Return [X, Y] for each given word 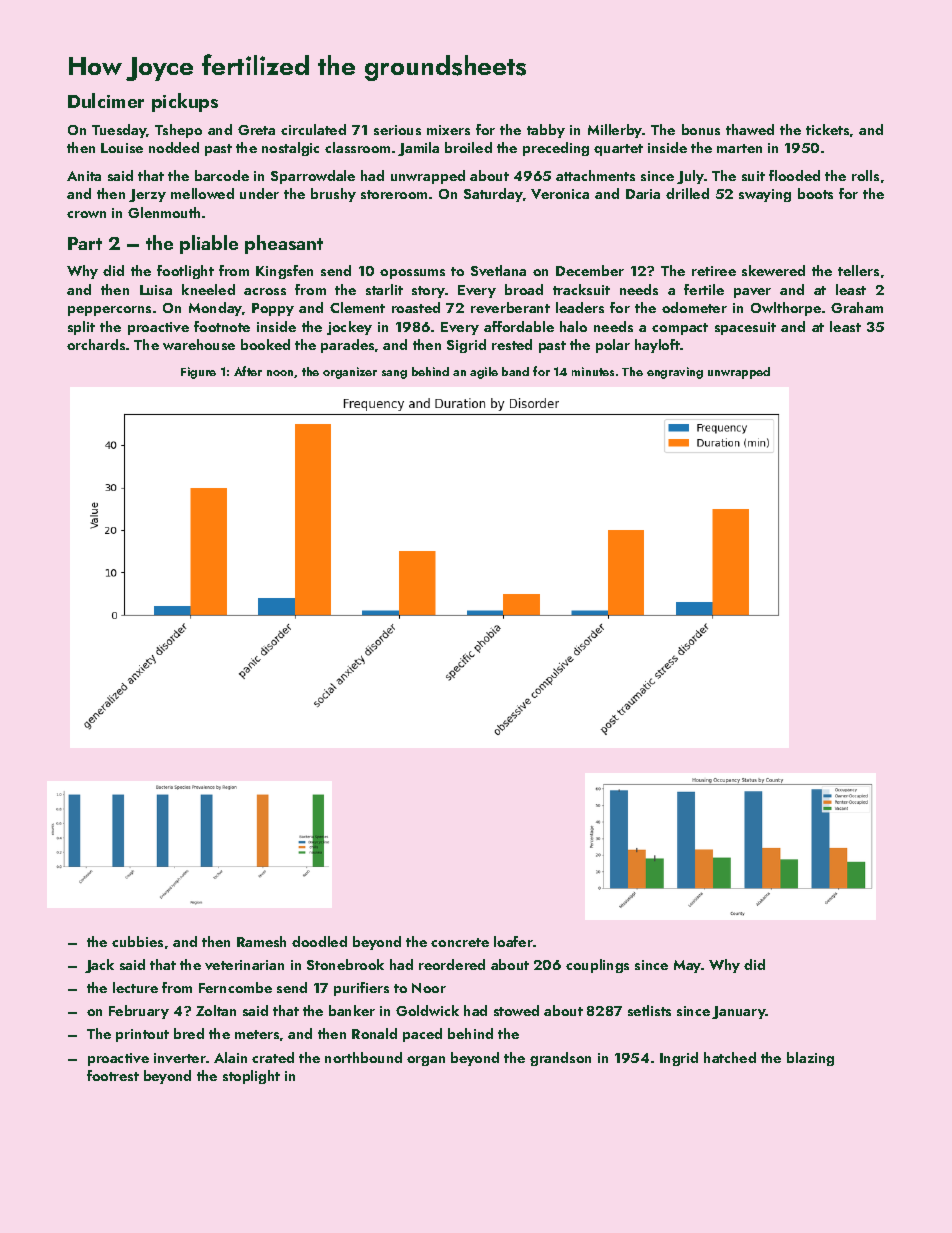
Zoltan [216, 1010]
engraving [675, 373]
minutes [593, 371]
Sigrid [466, 346]
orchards [96, 344]
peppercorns [109, 311]
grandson [560, 1059]
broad [524, 289]
